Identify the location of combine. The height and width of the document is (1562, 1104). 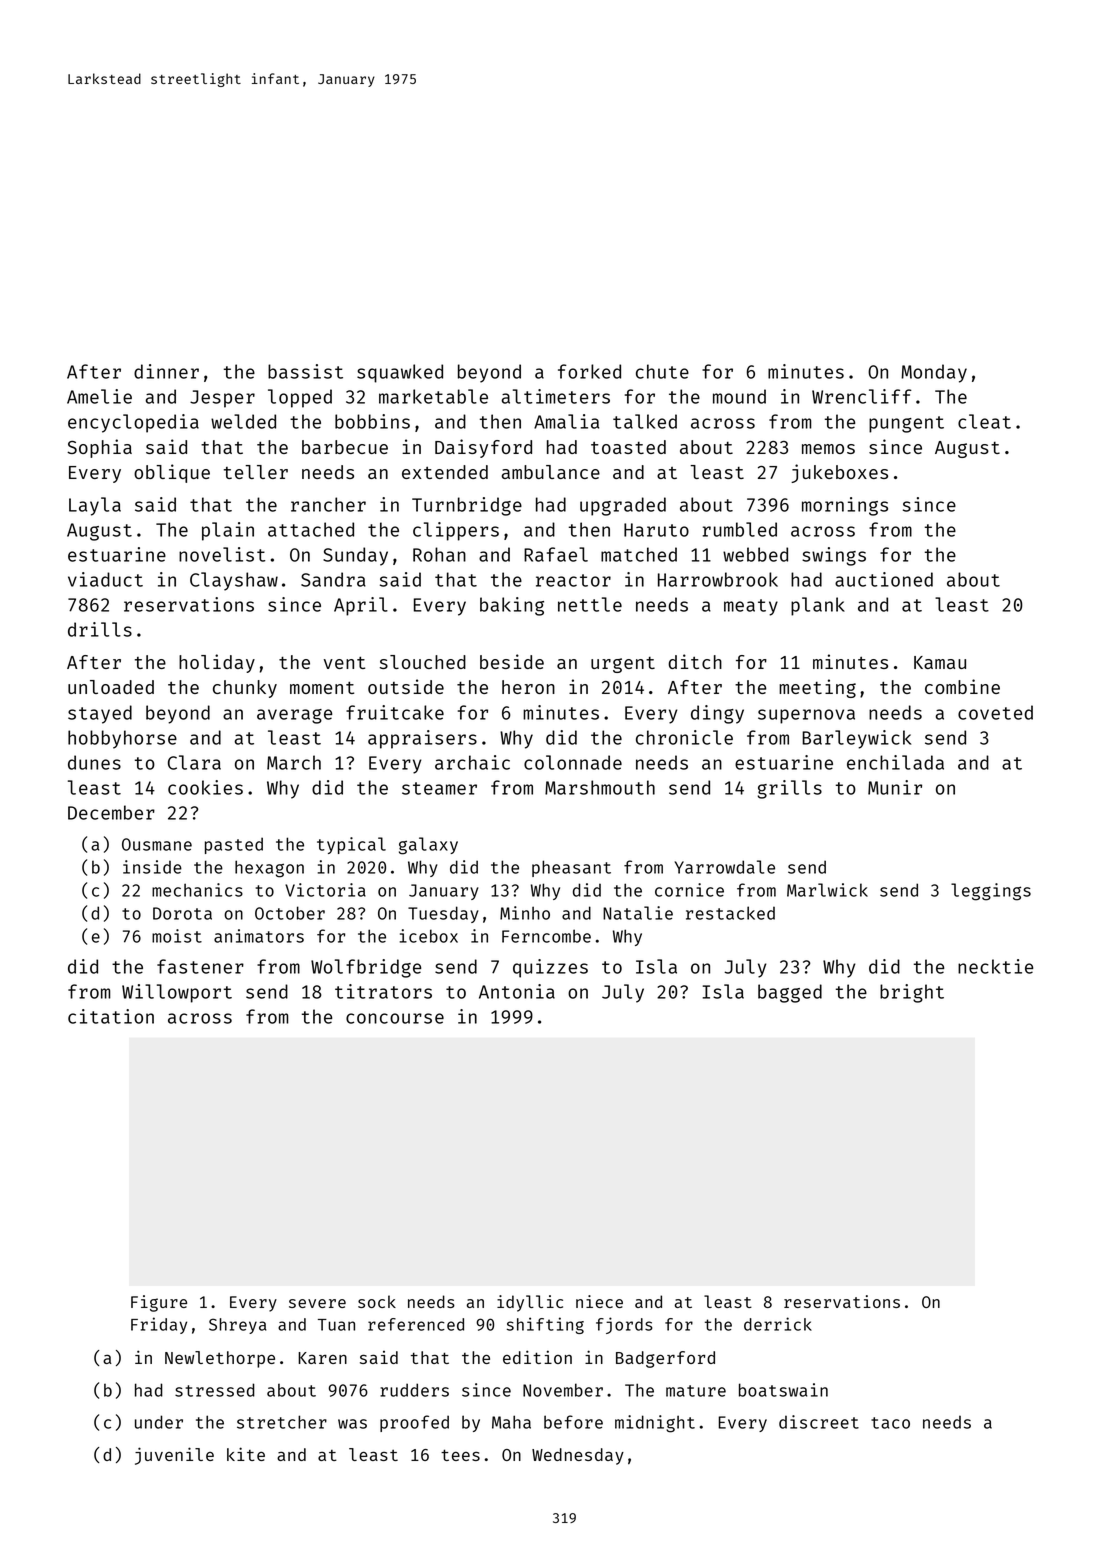
(962, 686).
